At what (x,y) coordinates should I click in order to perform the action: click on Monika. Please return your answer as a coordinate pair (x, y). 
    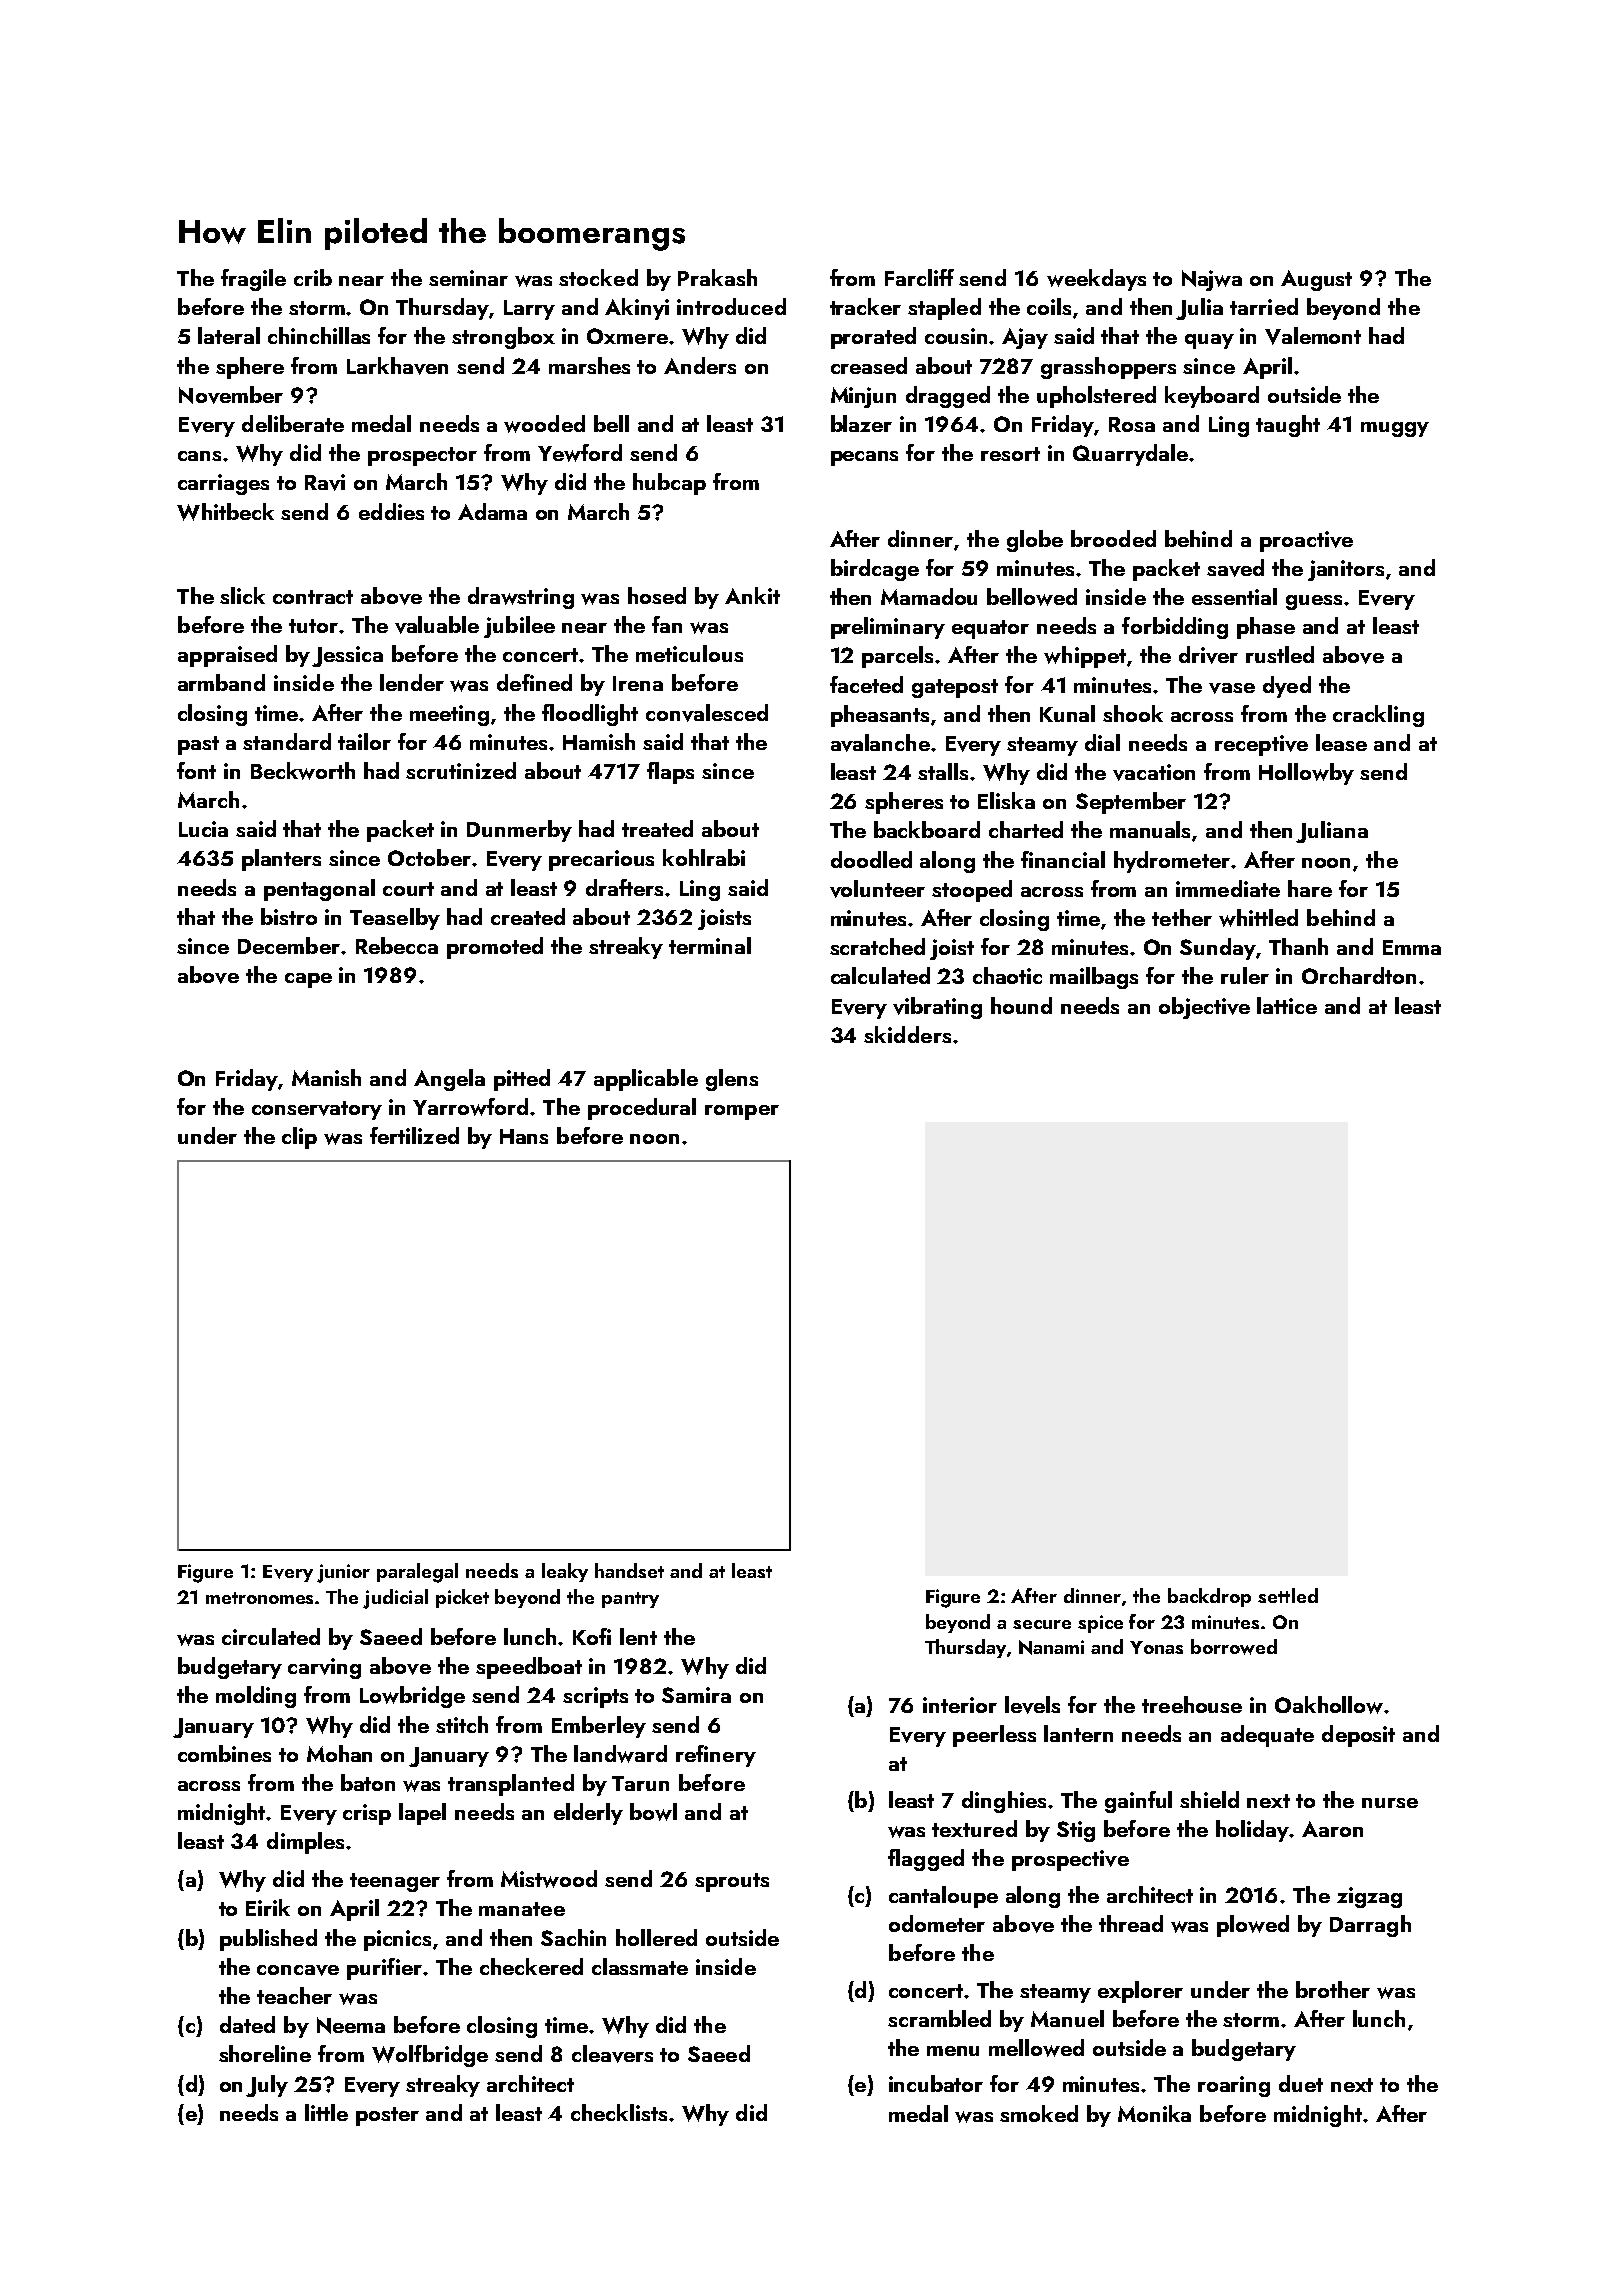
    Looking at the image, I should click on (1154, 2113).
